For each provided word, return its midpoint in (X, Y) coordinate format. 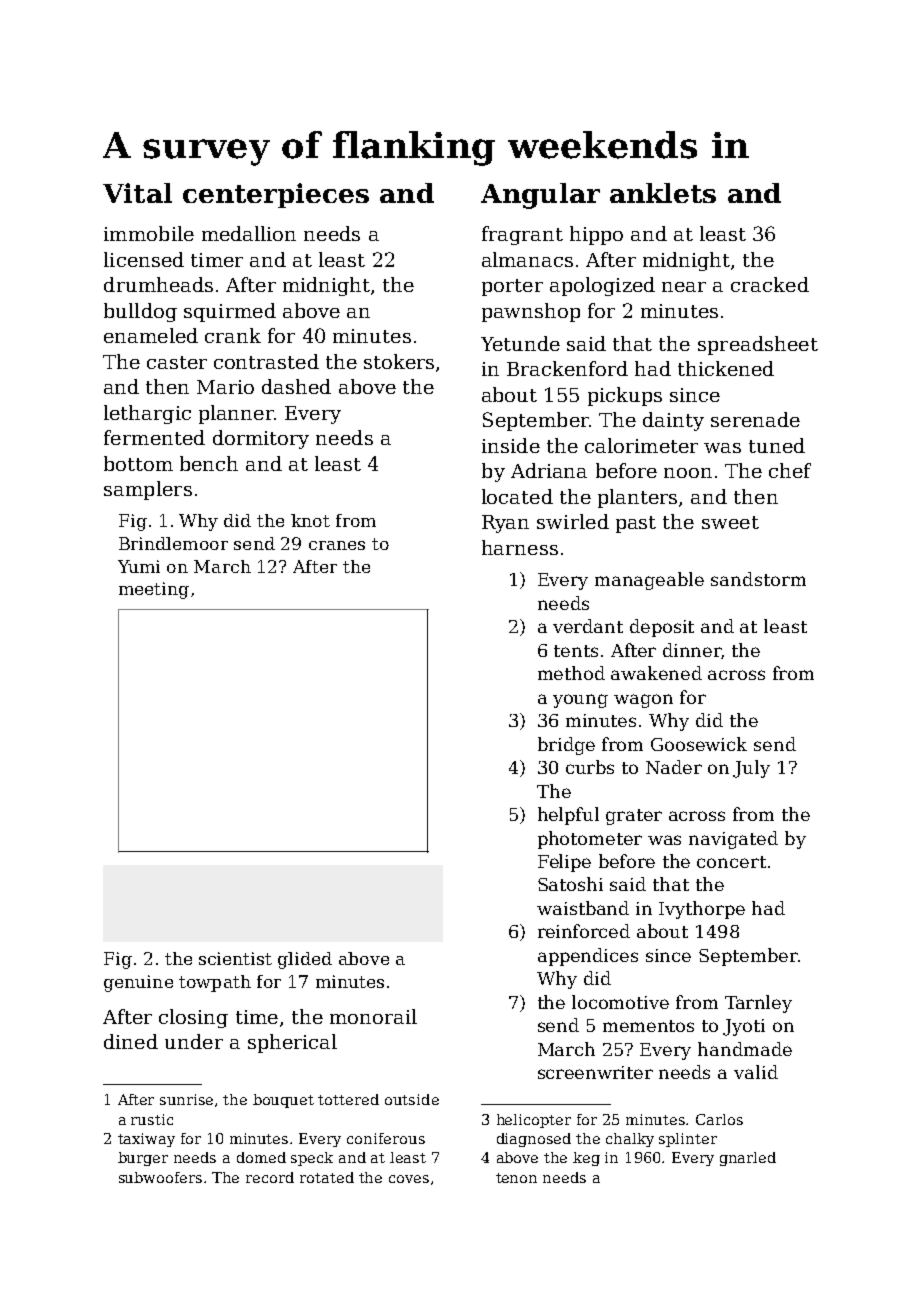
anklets (663, 193)
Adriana (549, 470)
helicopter (534, 1121)
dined (131, 1041)
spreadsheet (758, 345)
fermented (154, 437)
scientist (235, 958)
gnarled (748, 1159)
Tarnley (758, 1004)
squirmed (230, 312)
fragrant (522, 235)
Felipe (564, 863)
